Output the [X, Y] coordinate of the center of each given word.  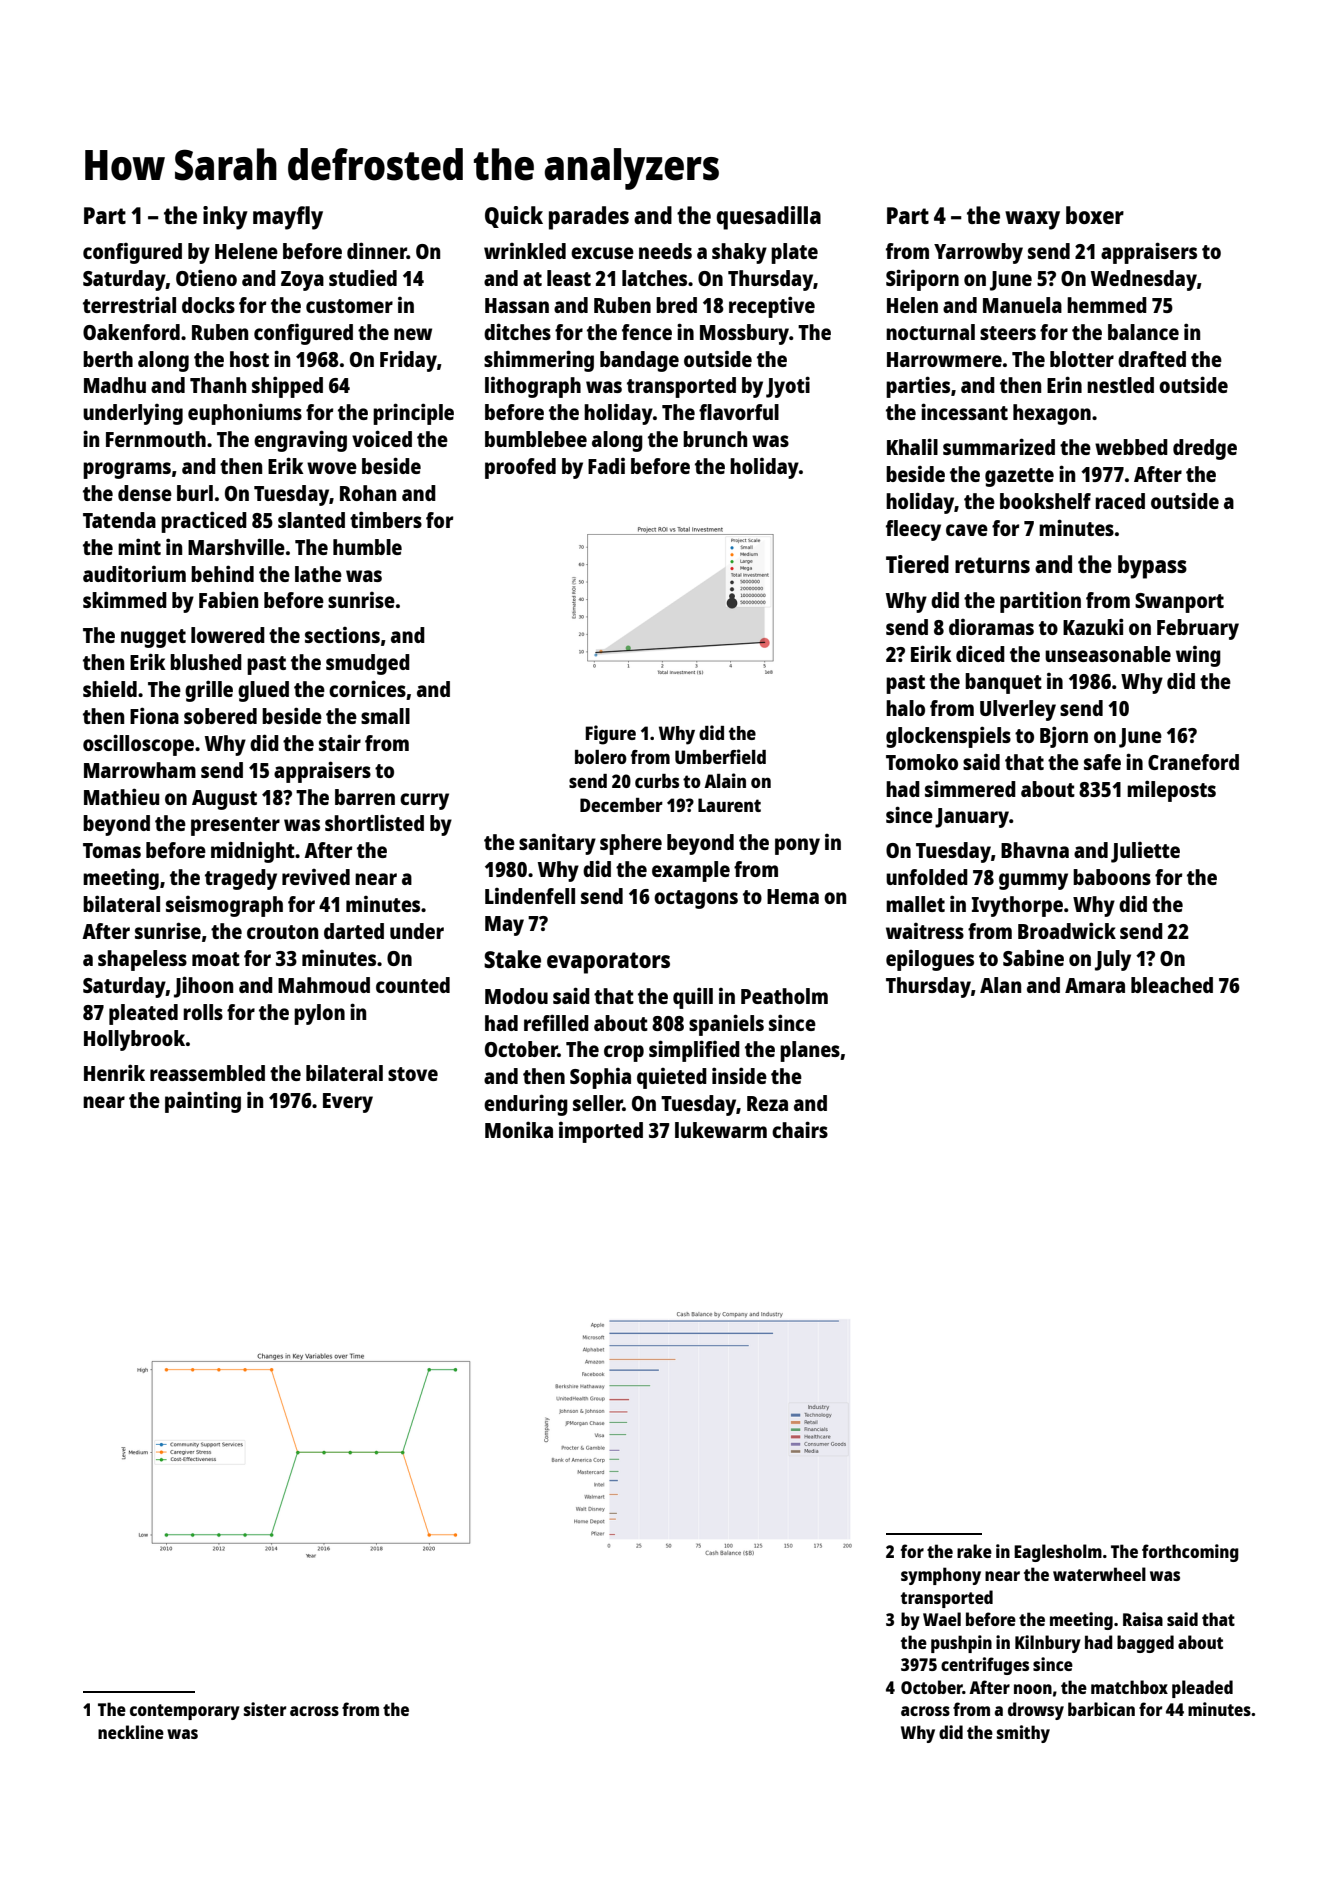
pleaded [1202, 1689]
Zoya [302, 281]
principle [413, 414]
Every [348, 1103]
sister [265, 1709]
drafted [1152, 359]
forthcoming [1190, 1553]
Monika [519, 1129]
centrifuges [985, 1666]
